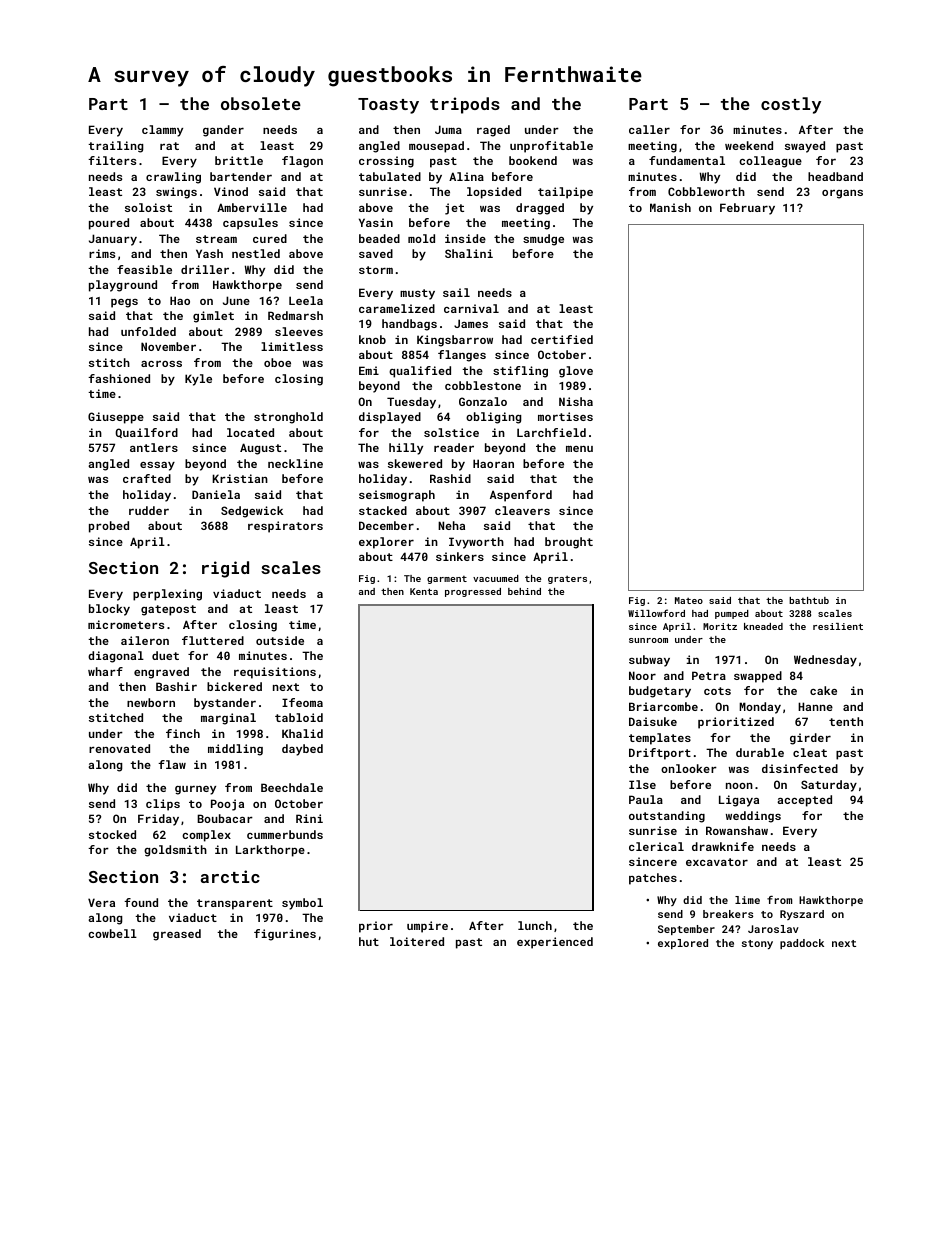  I want to click on Paula, so click(646, 799).
